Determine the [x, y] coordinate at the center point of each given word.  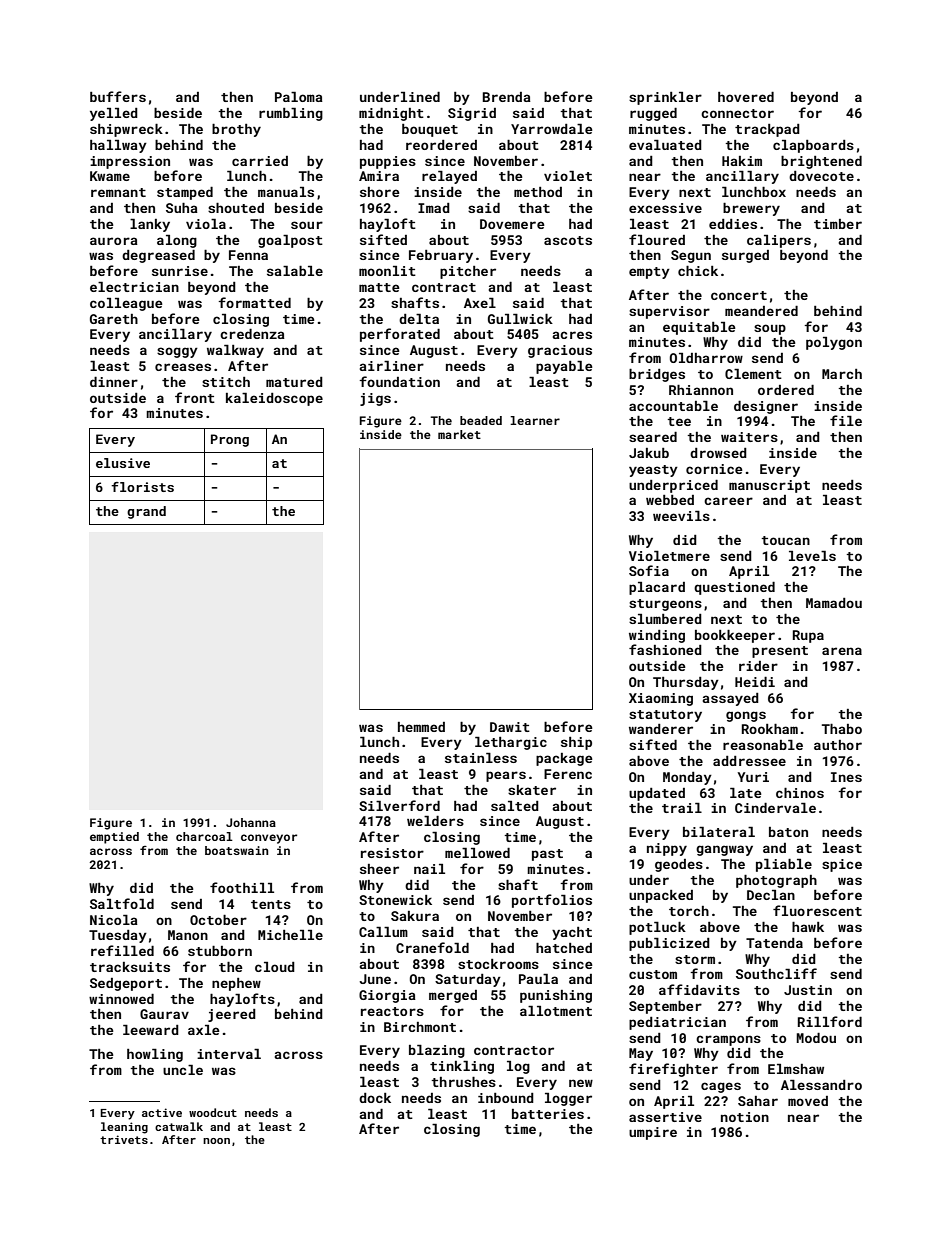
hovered [746, 97]
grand [146, 512]
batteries [548, 1114]
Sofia [649, 570]
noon [216, 1141]
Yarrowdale [552, 129]
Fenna [248, 255]
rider [758, 666]
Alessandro [821, 1085]
